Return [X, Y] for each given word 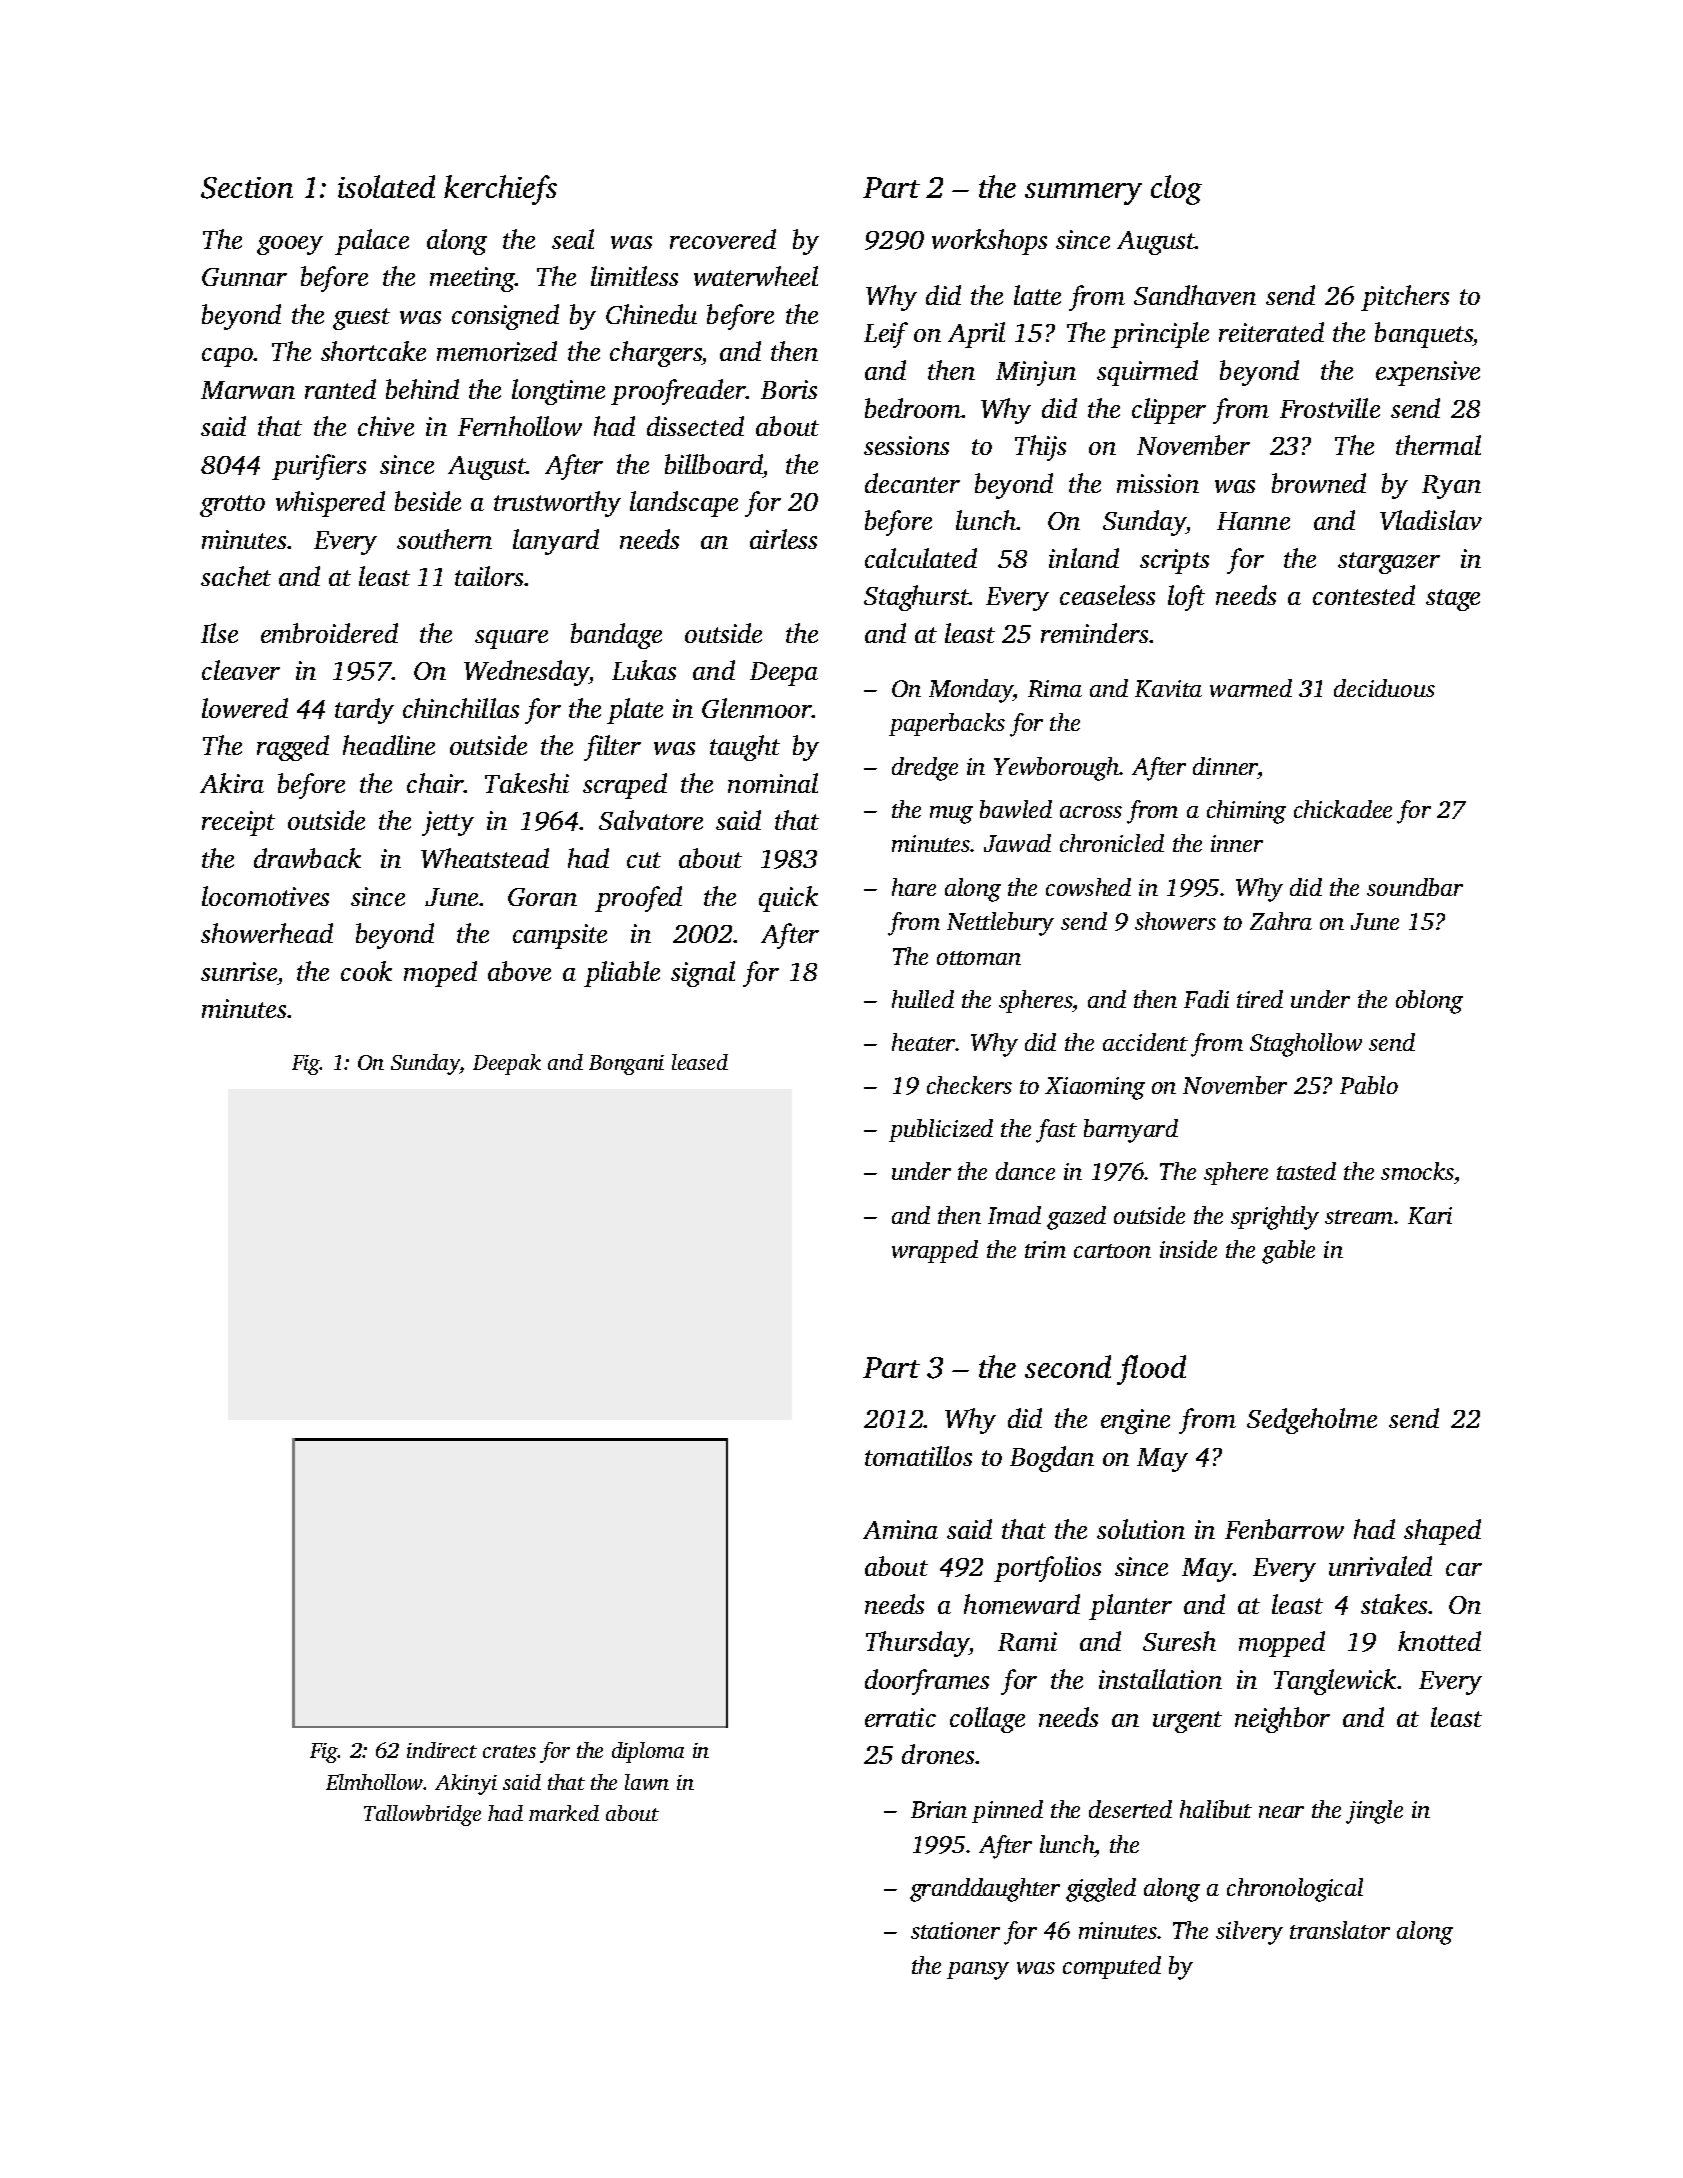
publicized [941, 1130]
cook [366, 971]
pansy [978, 1971]
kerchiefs [500, 190]
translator [1340, 1930]
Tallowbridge [422, 1815]
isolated [386, 186]
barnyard [1131, 1131]
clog [1176, 190]
